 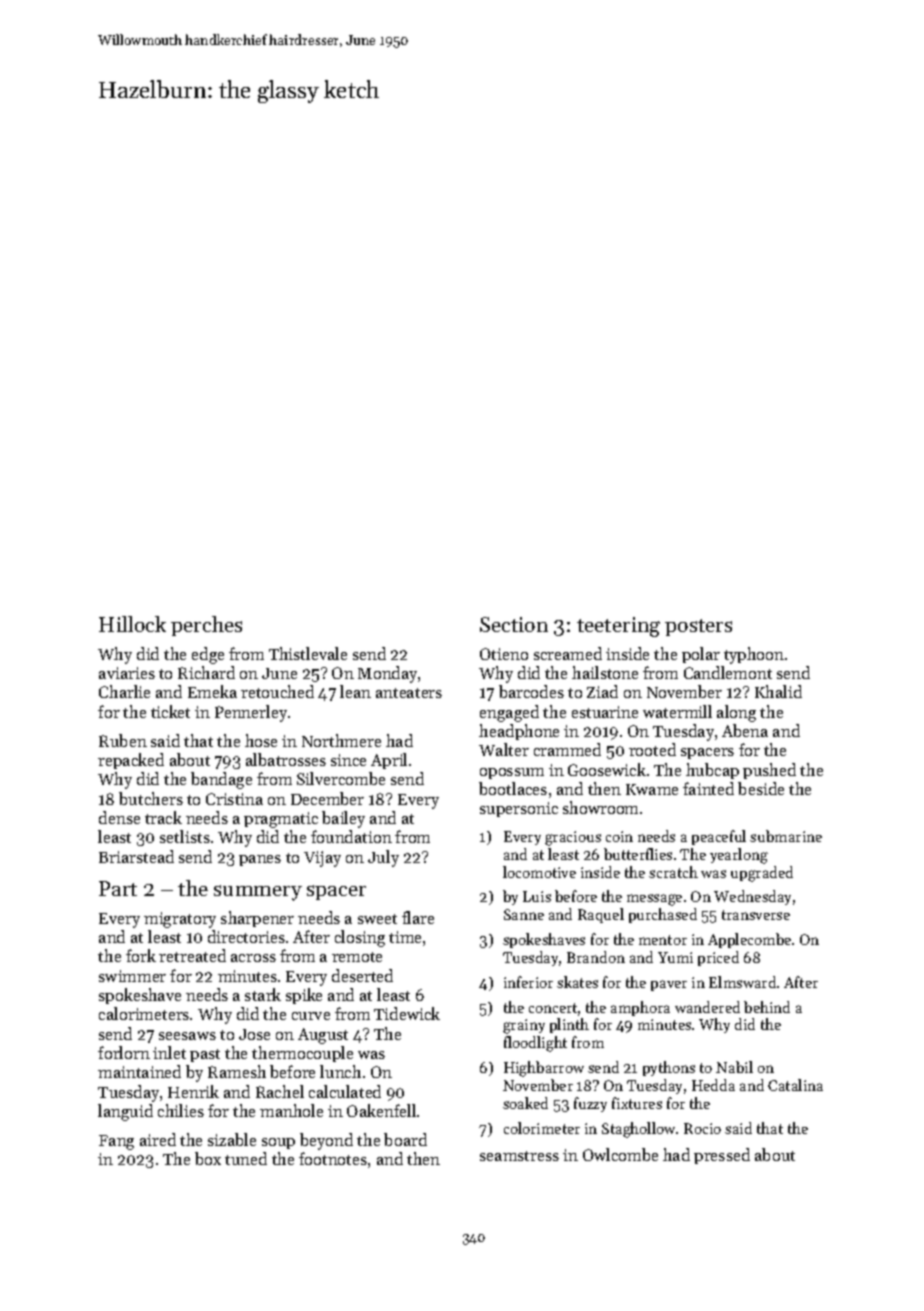 What do you see at coordinates (524, 914) in the page?
I see `Sanne` at bounding box center [524, 914].
